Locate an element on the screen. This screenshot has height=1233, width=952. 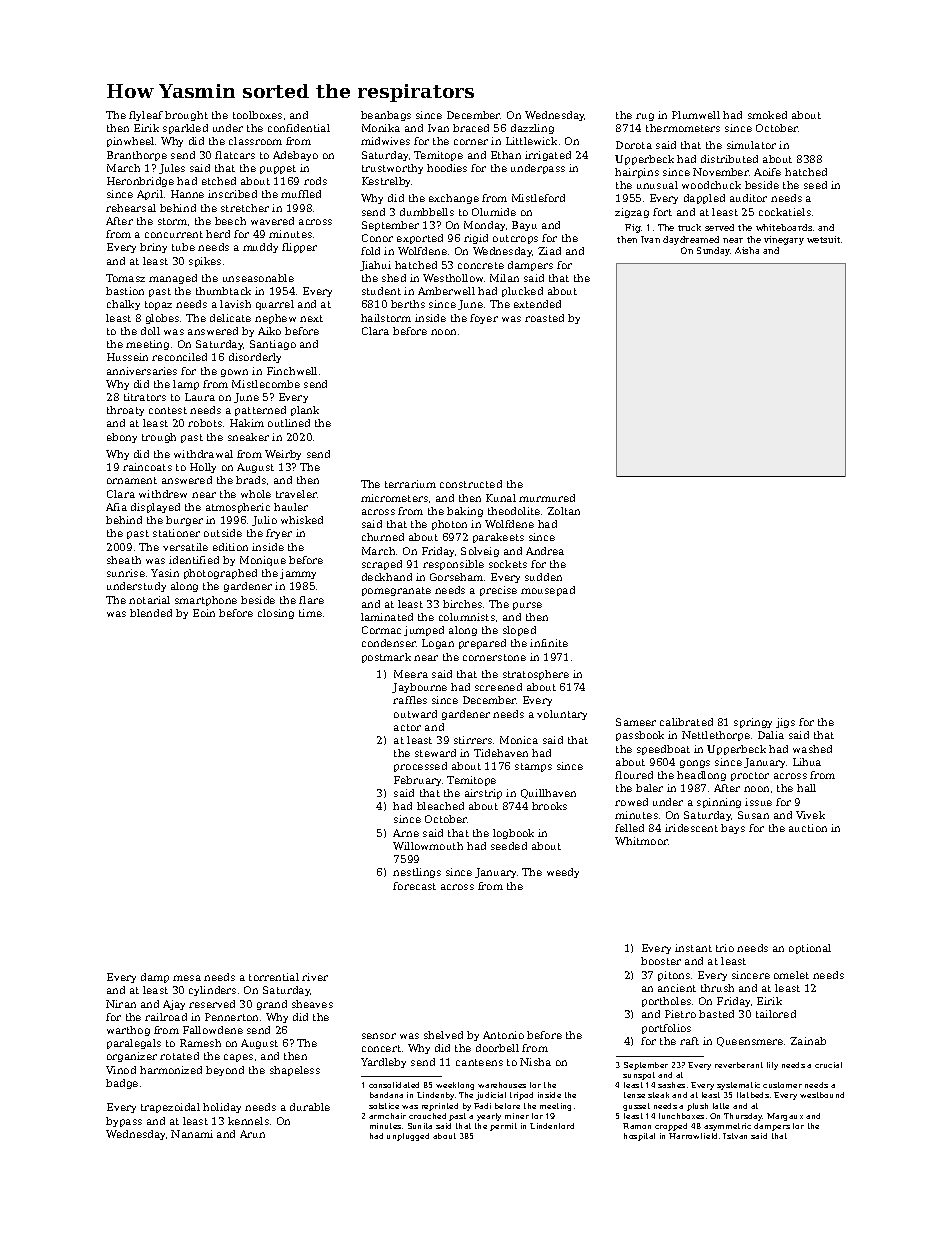
mesa is located at coordinates (187, 978).
